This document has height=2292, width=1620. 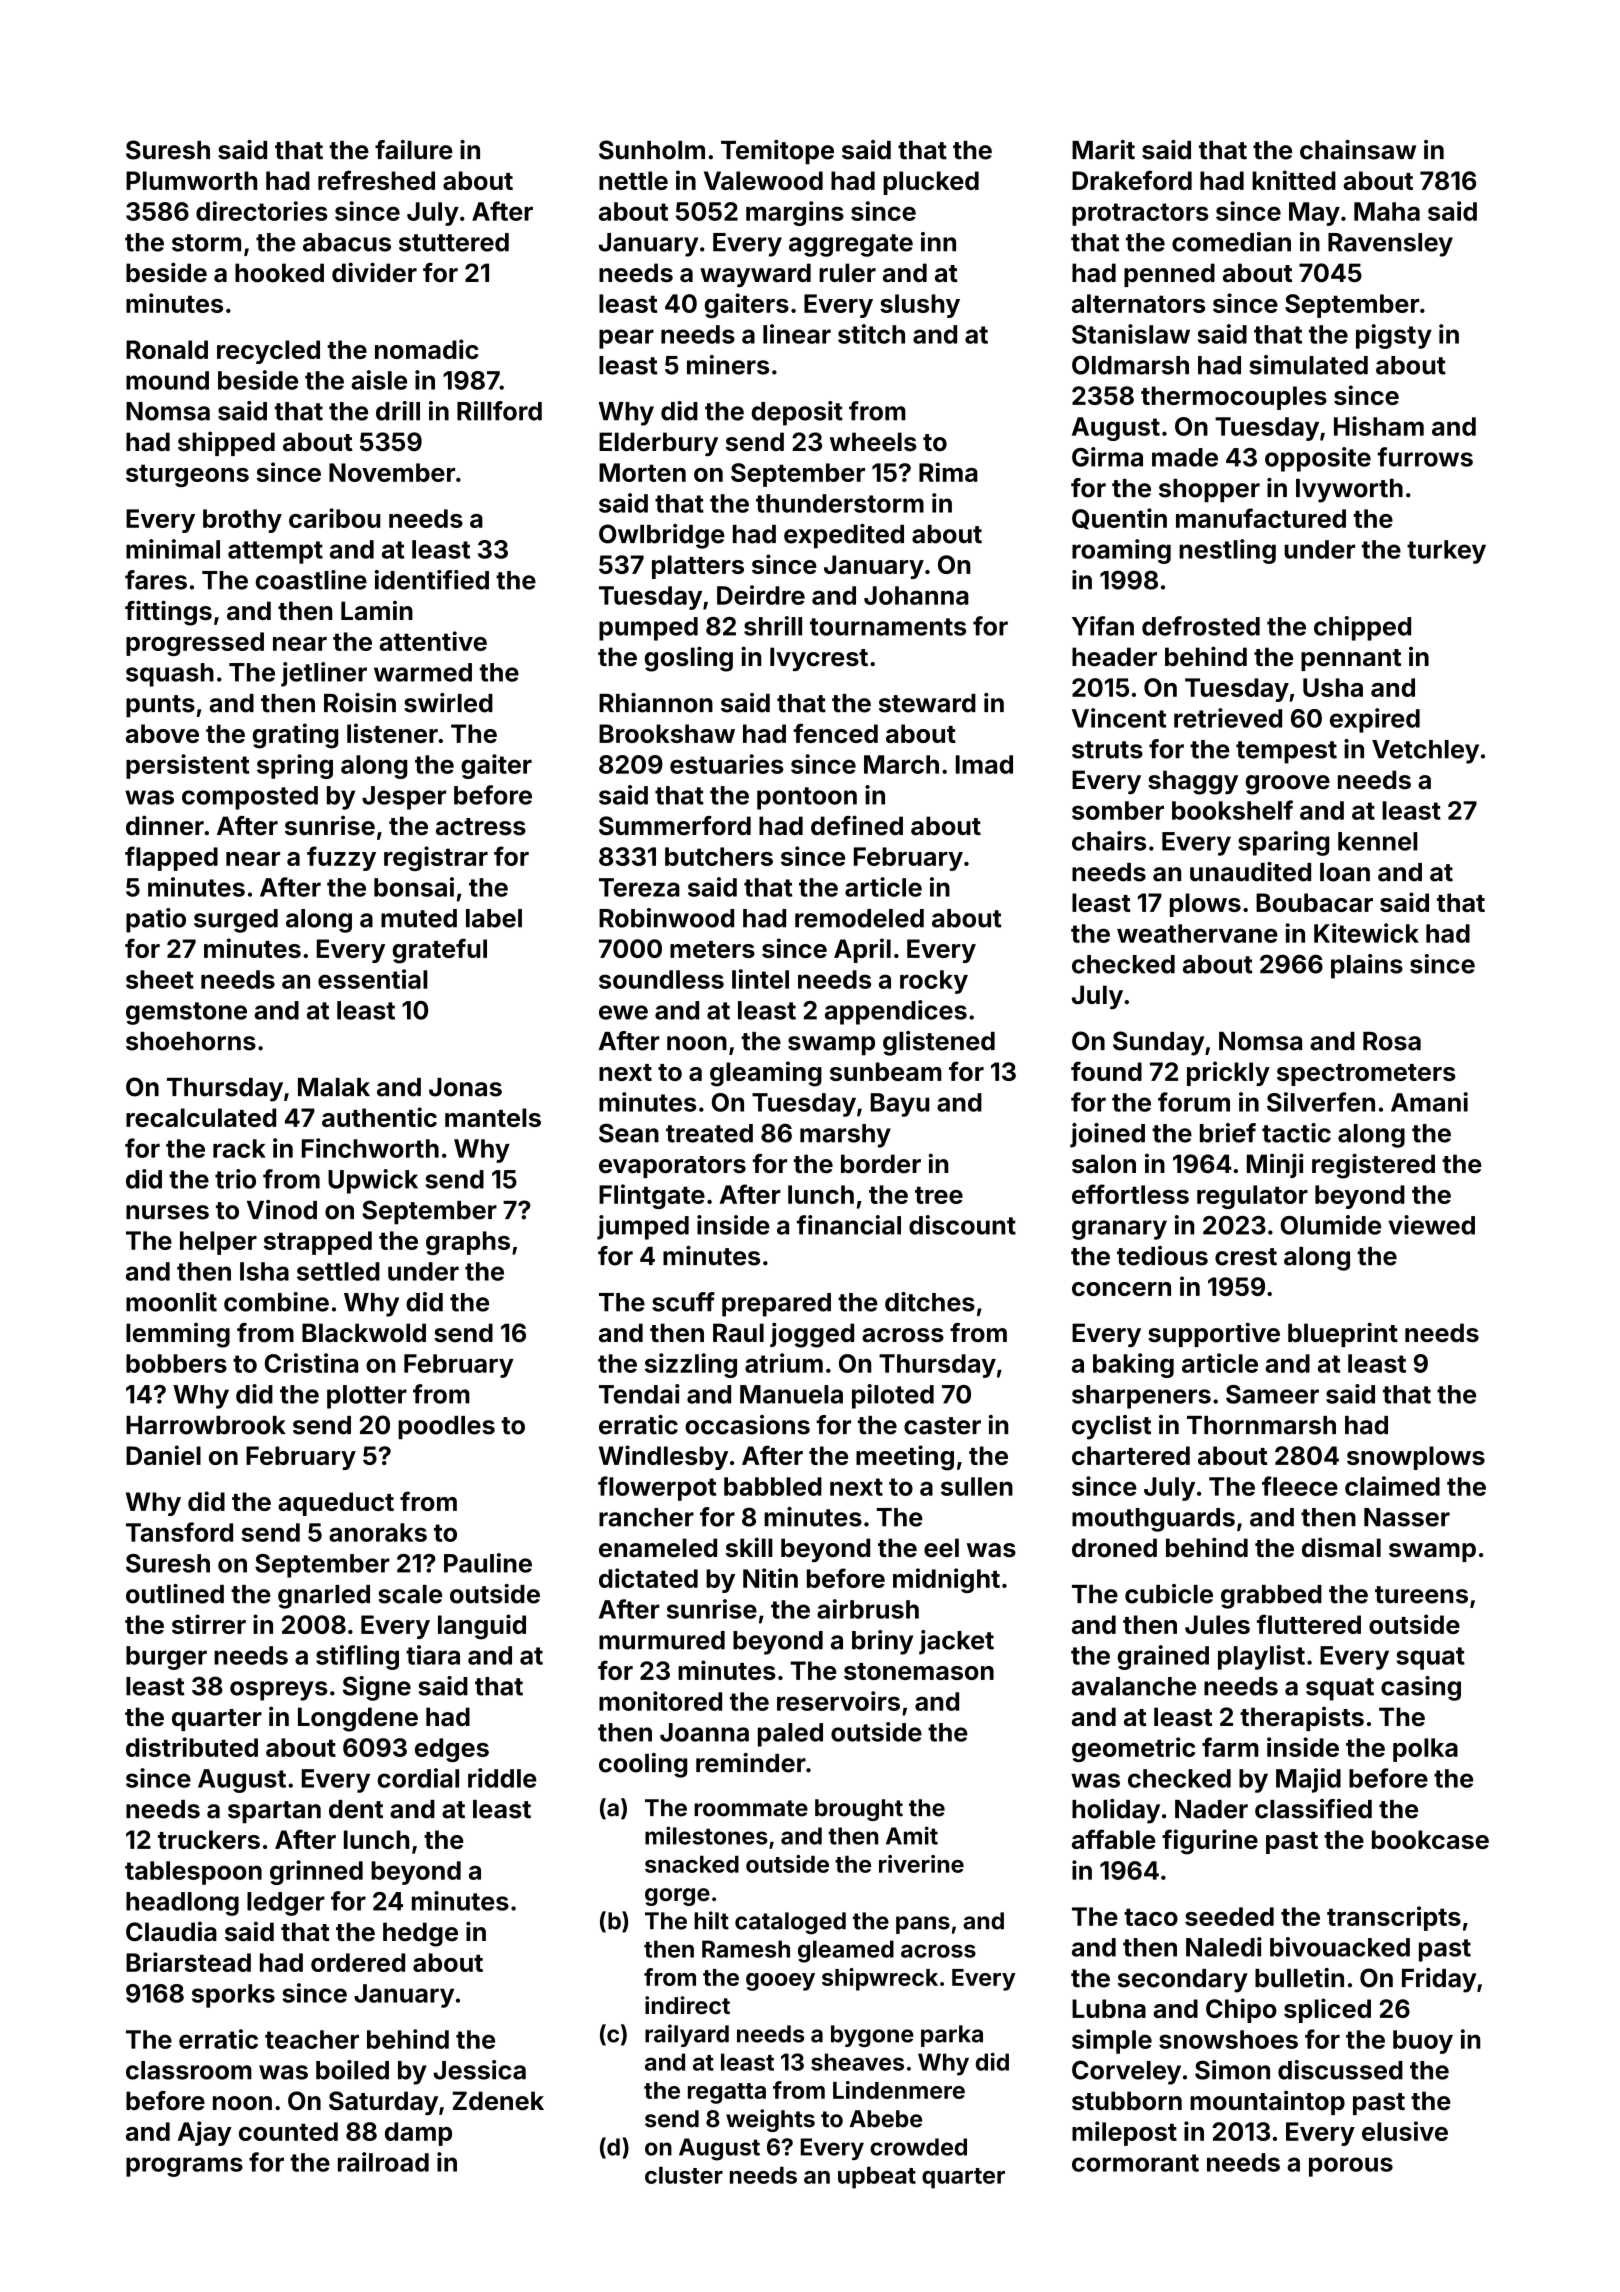 I want to click on classroom, so click(x=189, y=2070).
